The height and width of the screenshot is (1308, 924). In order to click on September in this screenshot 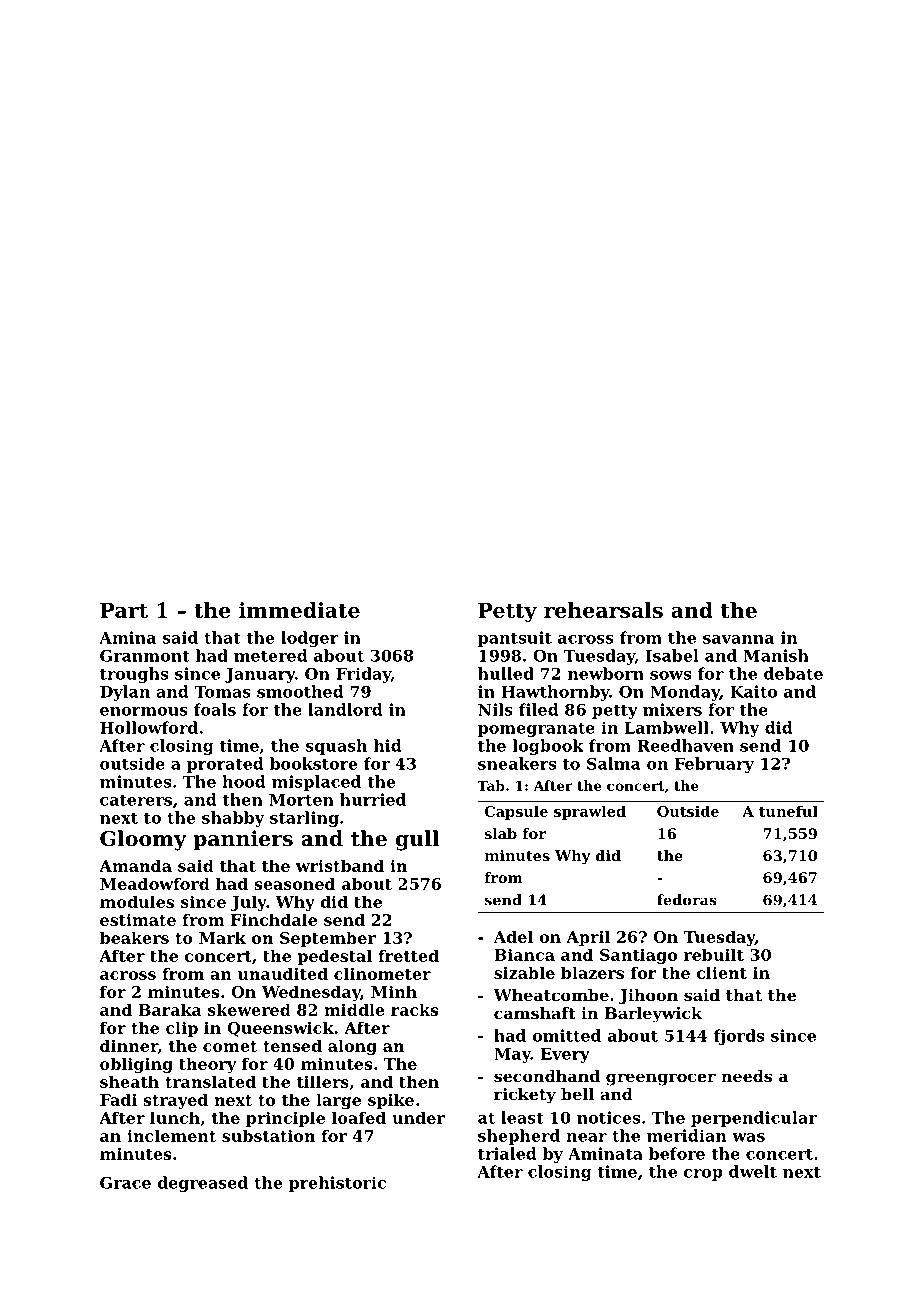, I will do `click(328, 939)`.
